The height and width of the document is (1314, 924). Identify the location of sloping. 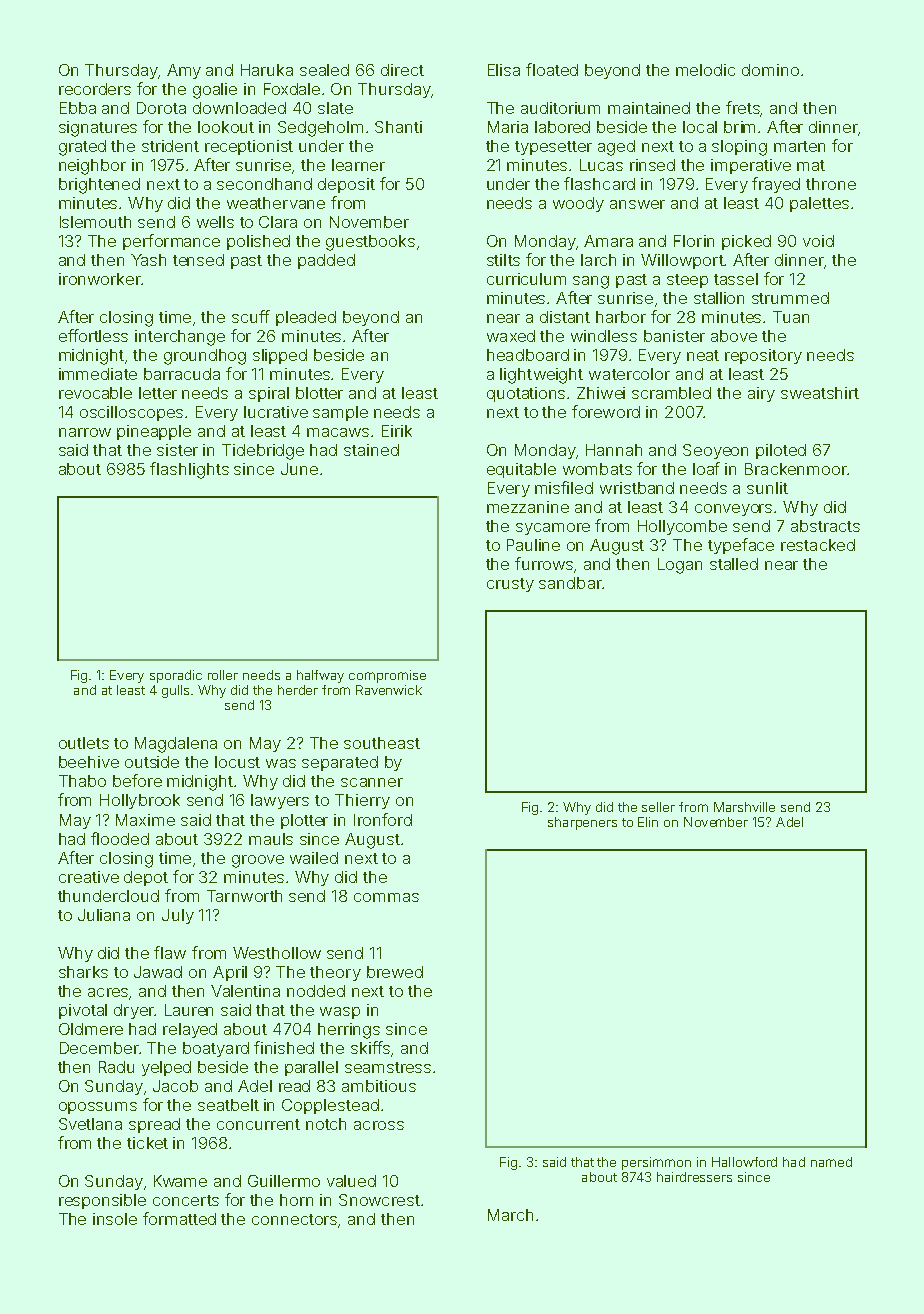
(739, 148).
